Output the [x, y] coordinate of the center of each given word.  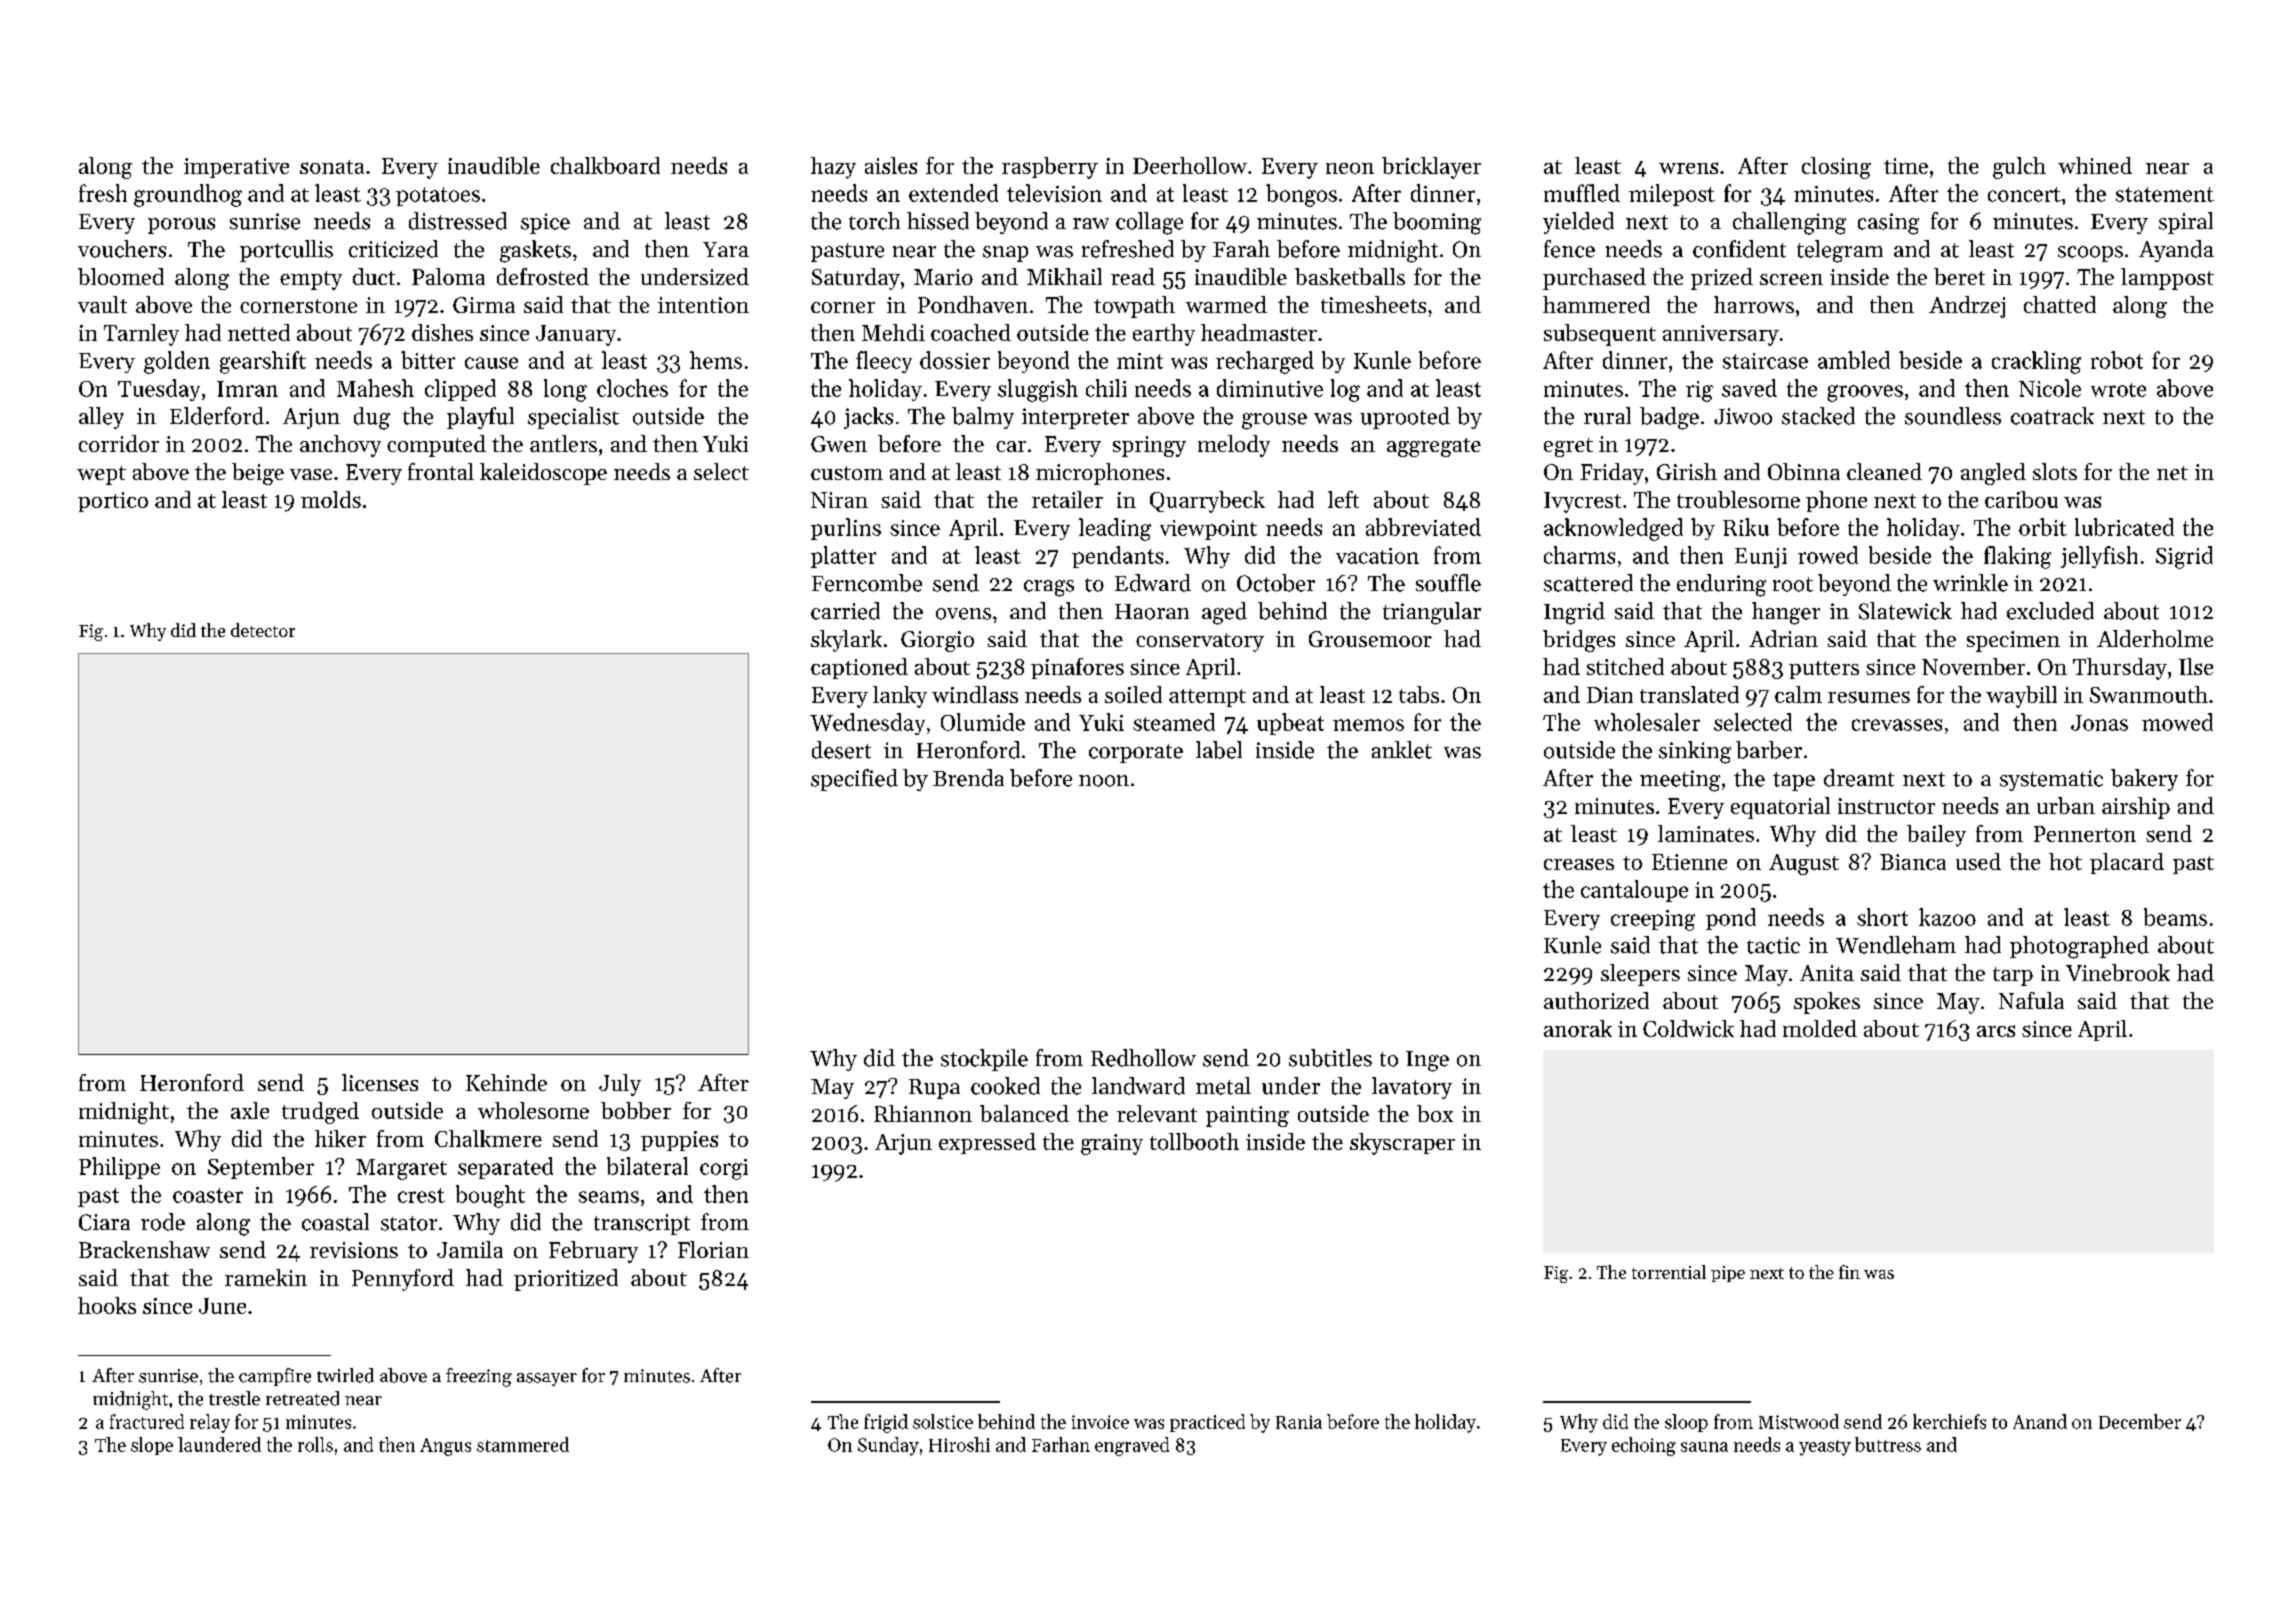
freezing [479, 1377]
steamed [1174, 722]
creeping [1653, 920]
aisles [891, 165]
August [1804, 864]
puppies [679, 1141]
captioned [859, 668]
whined [2095, 165]
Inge [1427, 1061]
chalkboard [605, 165]
